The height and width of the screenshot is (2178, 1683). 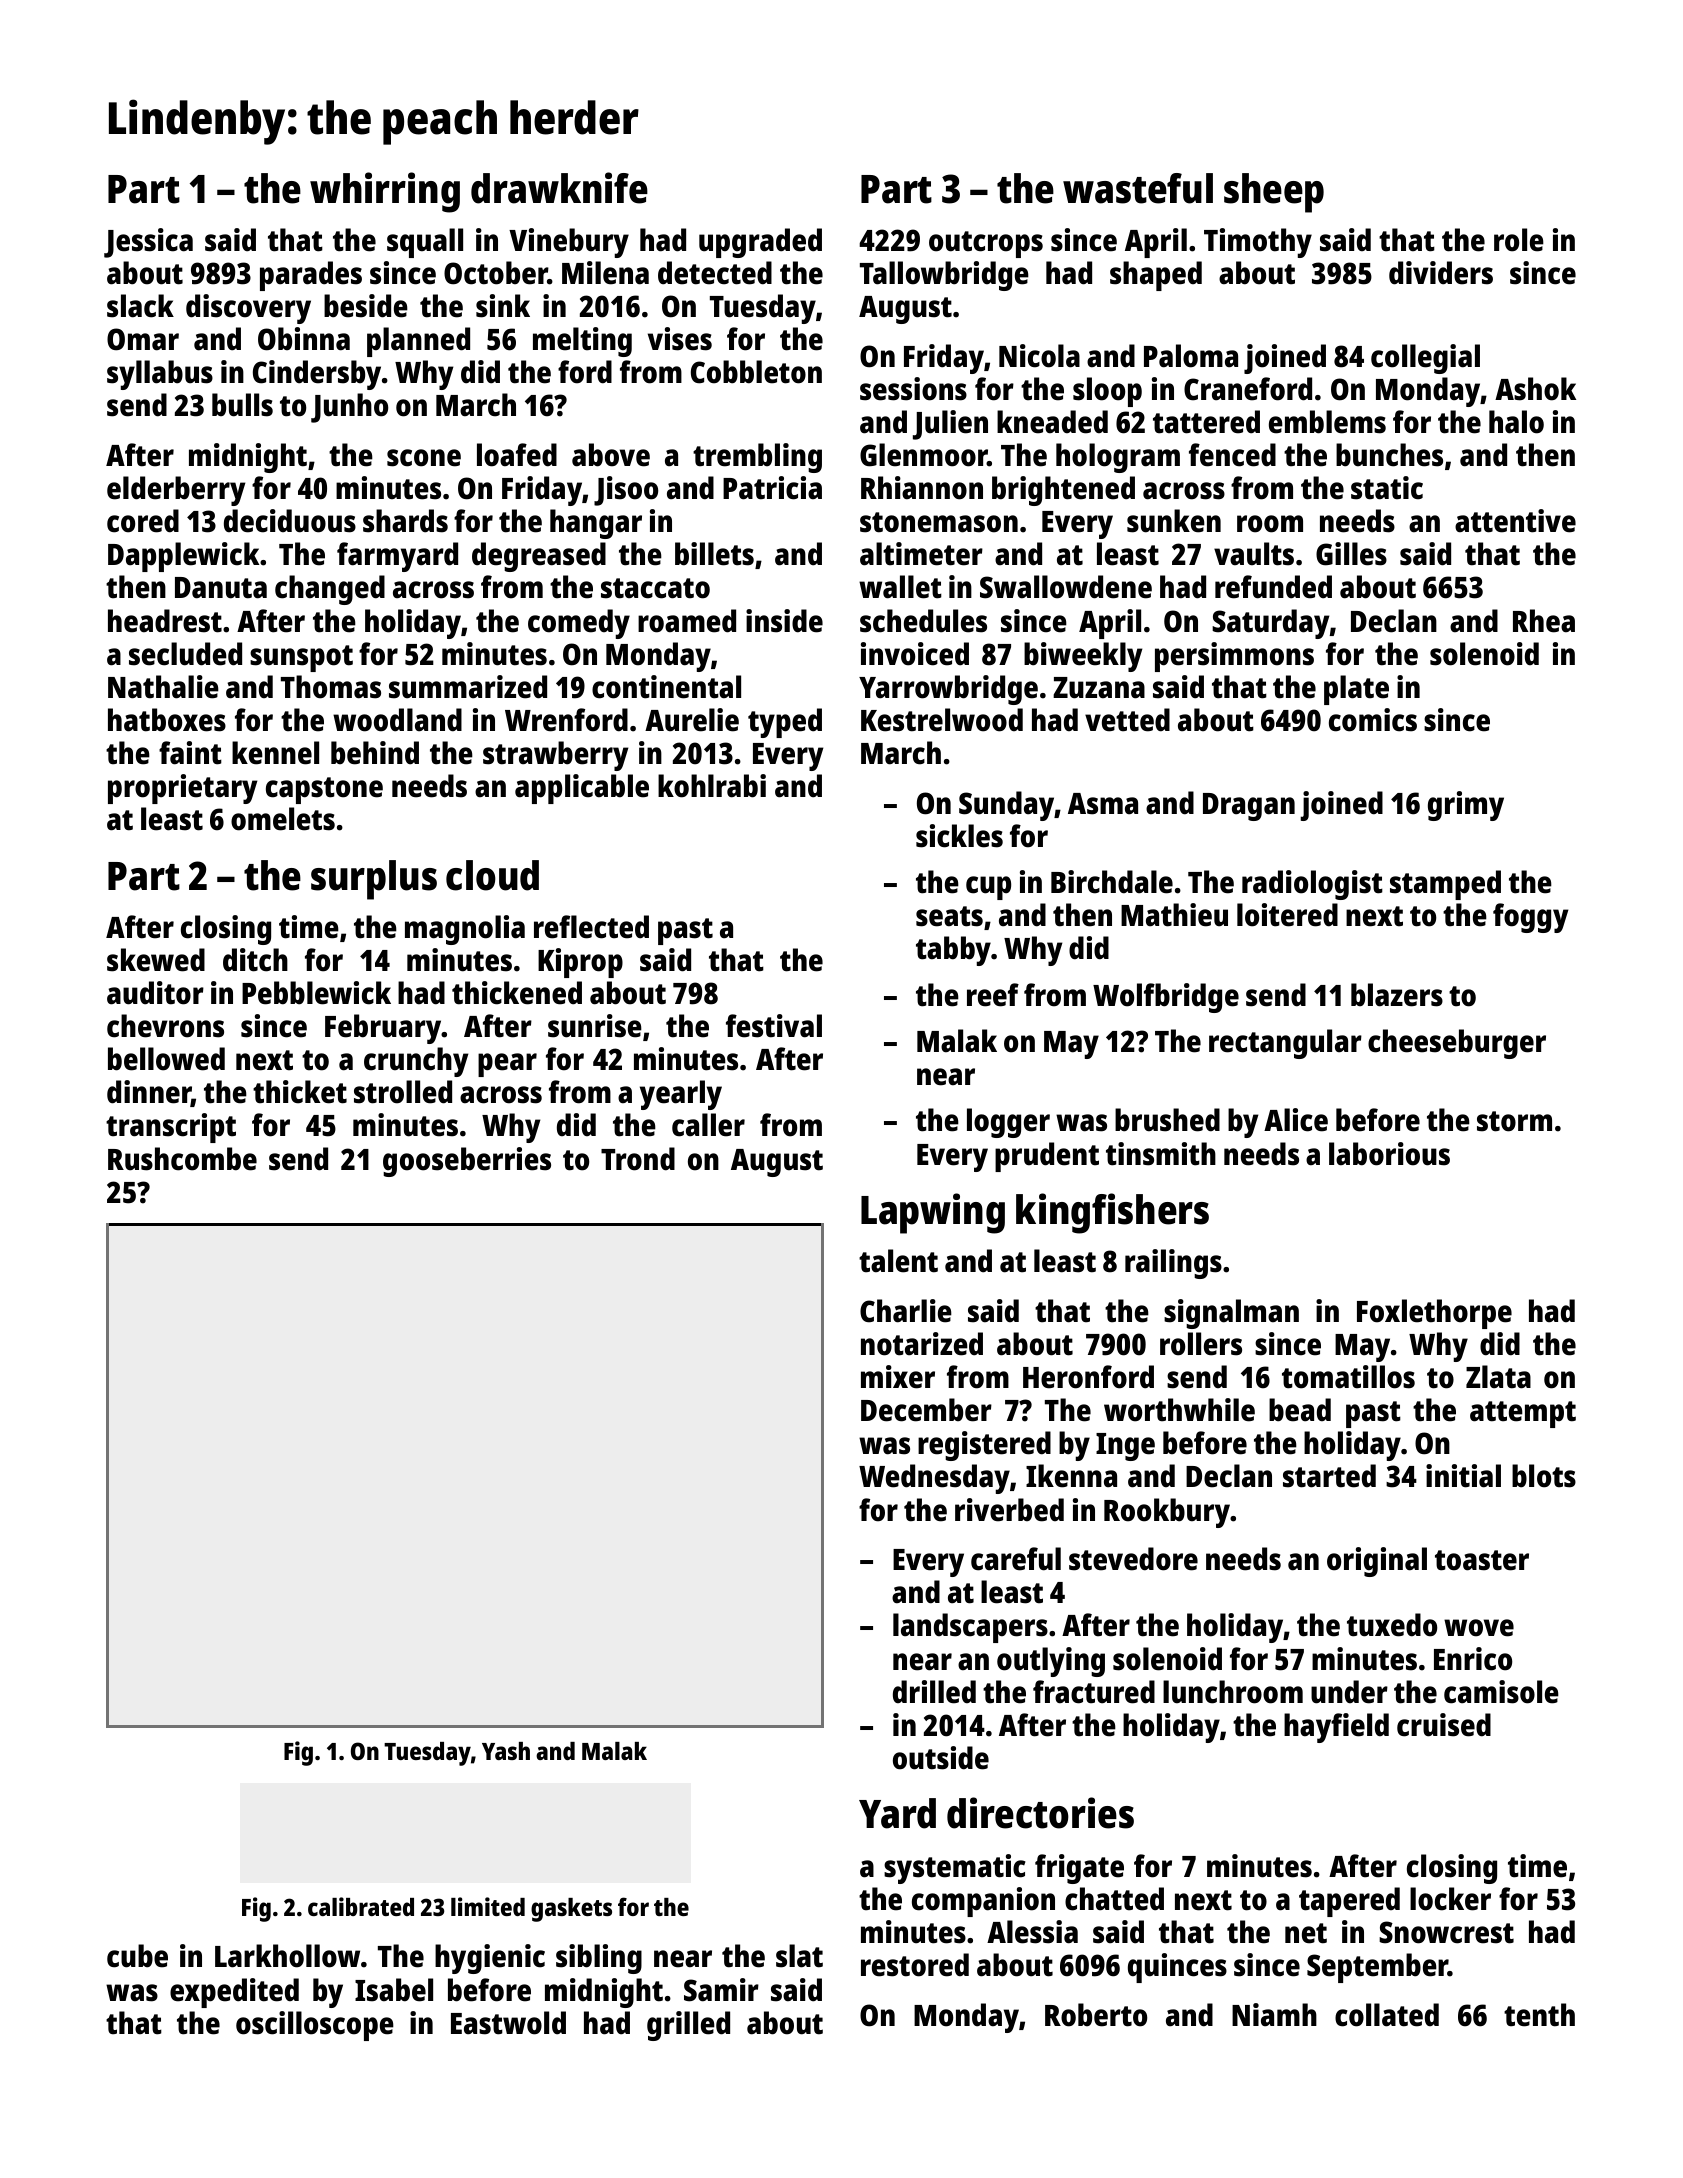 I want to click on bead, so click(x=1300, y=1410).
